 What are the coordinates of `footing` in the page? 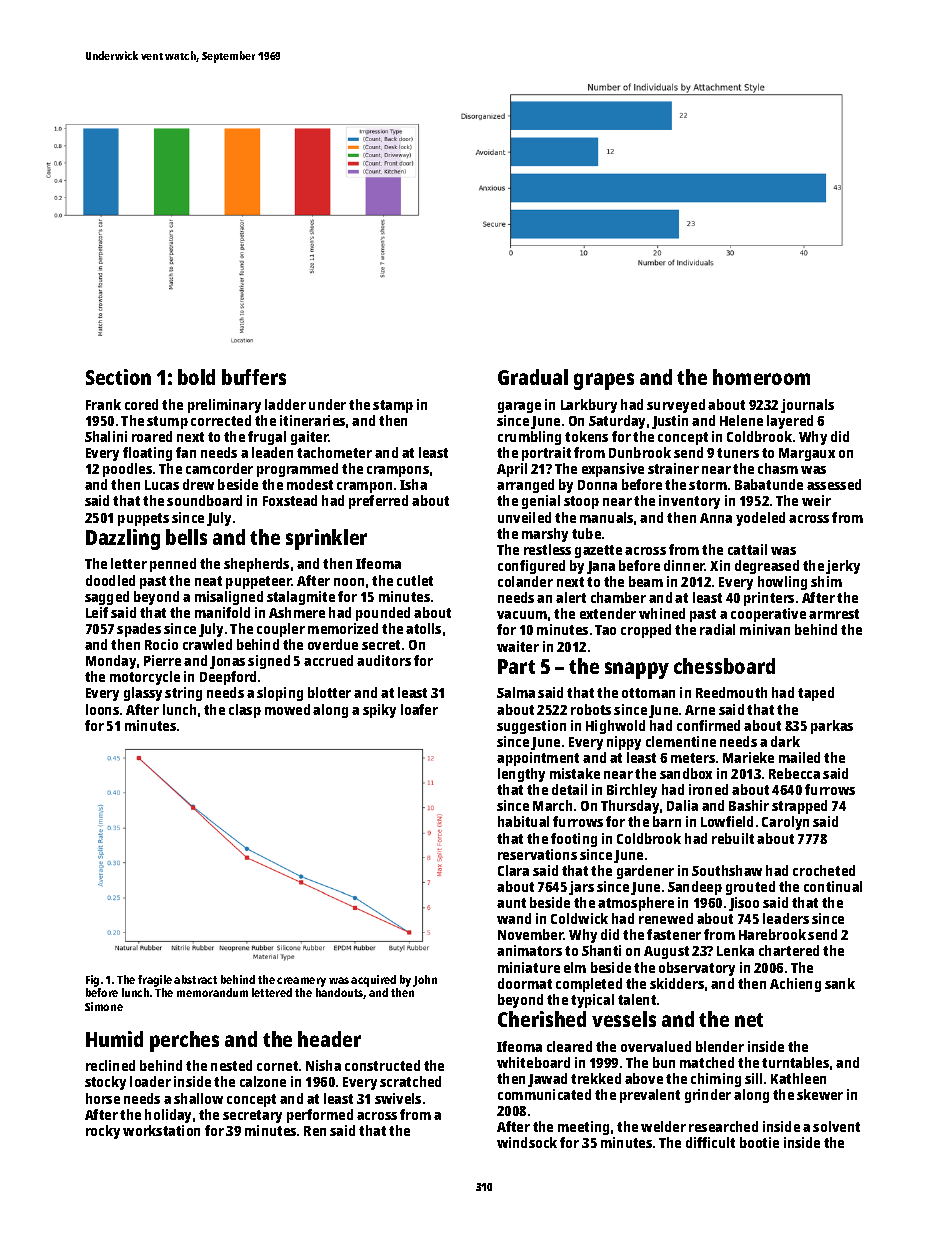 It's located at (574, 840).
